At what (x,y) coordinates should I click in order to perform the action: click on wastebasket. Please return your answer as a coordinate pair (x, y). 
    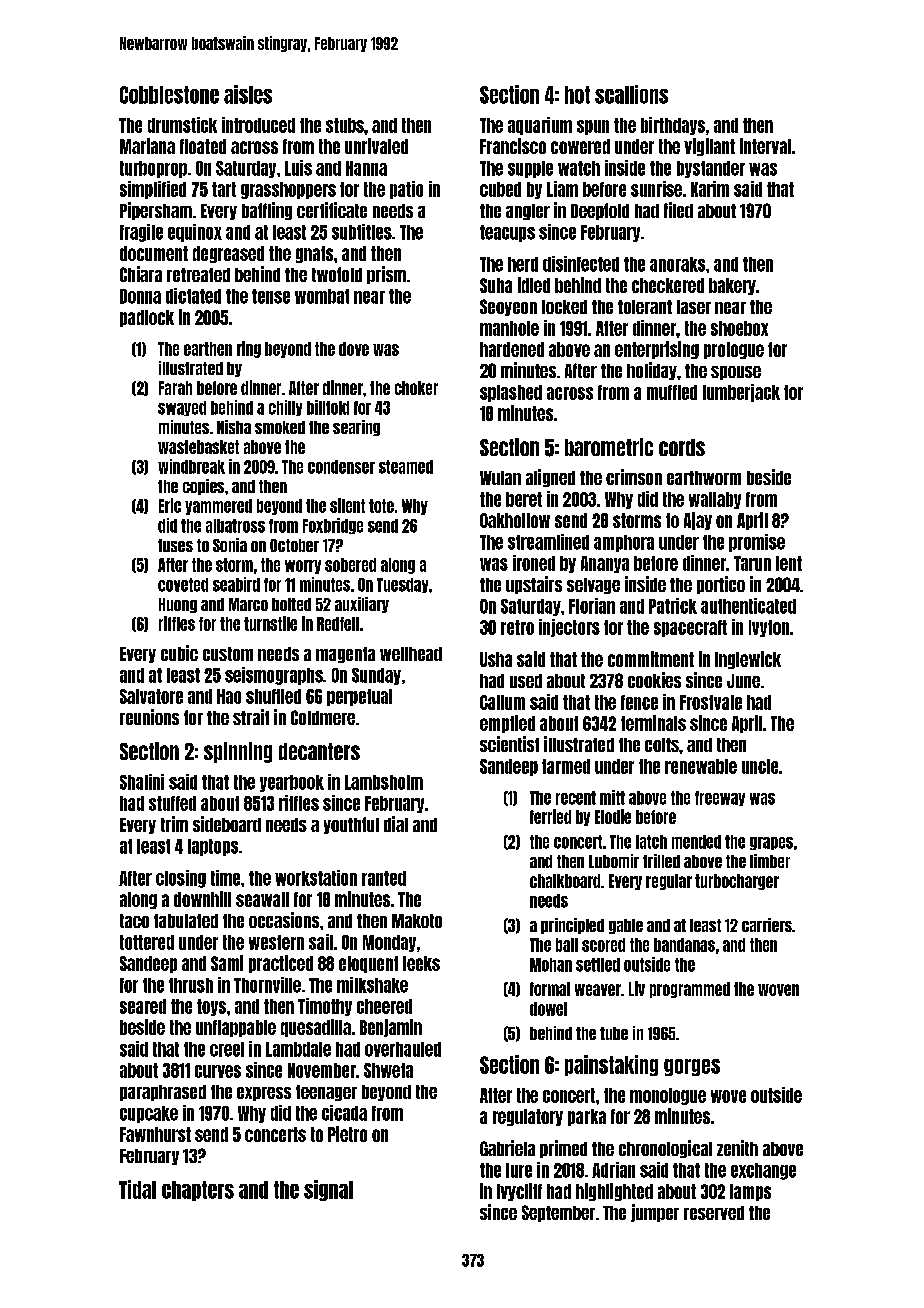
    Looking at the image, I should click on (198, 447).
